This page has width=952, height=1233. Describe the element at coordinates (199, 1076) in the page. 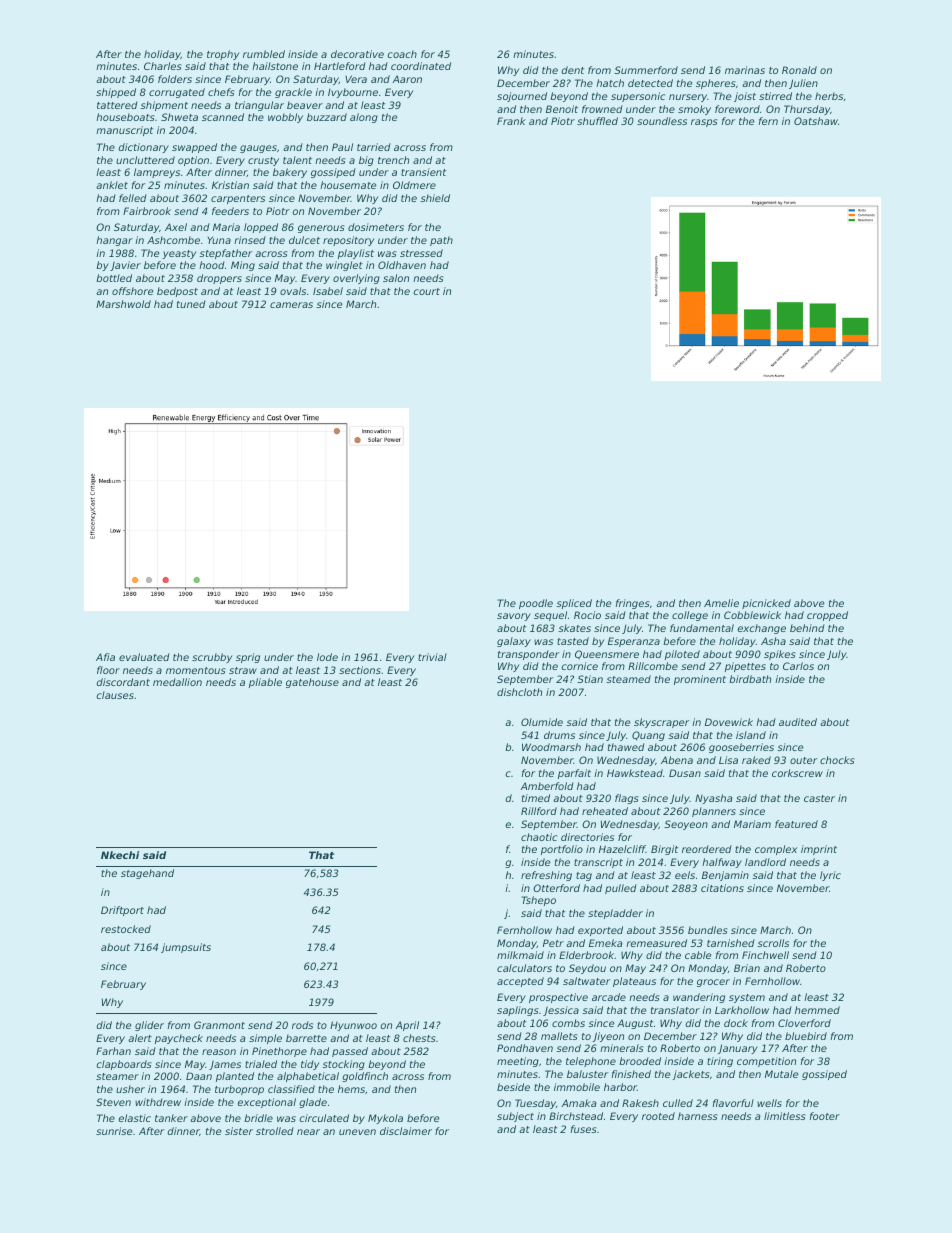

I see `Daan` at that location.
